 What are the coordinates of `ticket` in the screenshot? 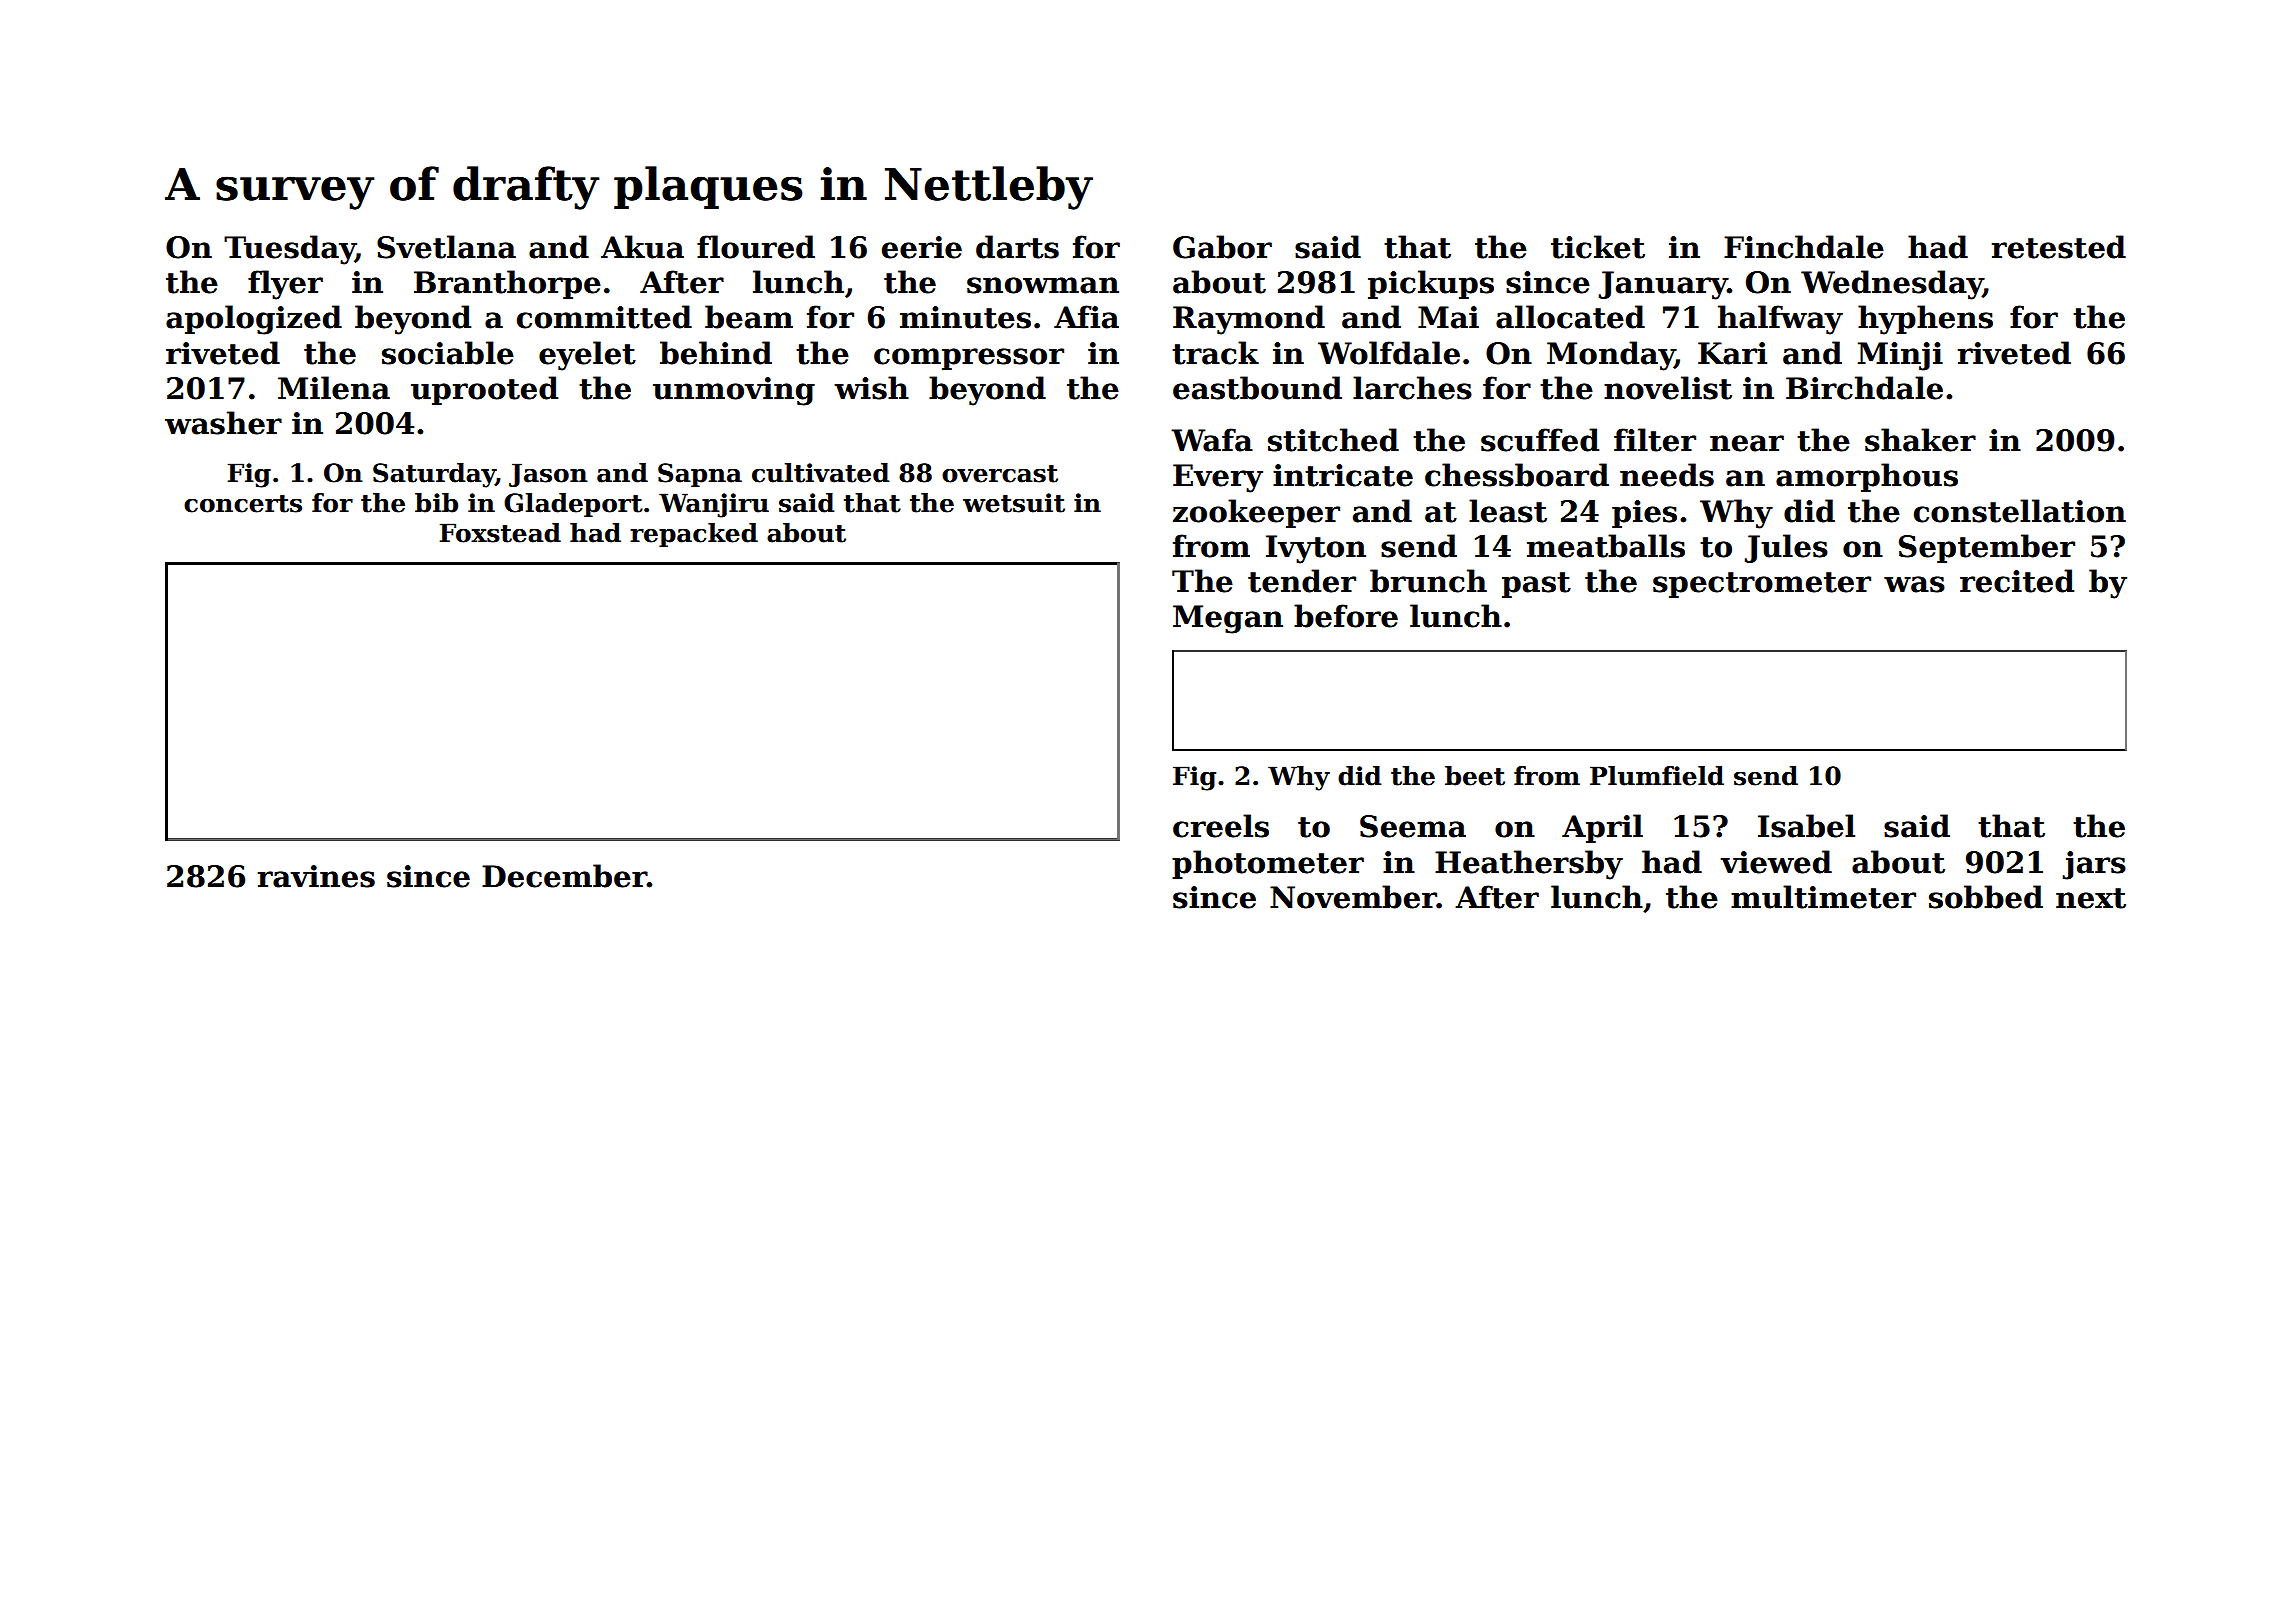 It's located at (1598, 247).
